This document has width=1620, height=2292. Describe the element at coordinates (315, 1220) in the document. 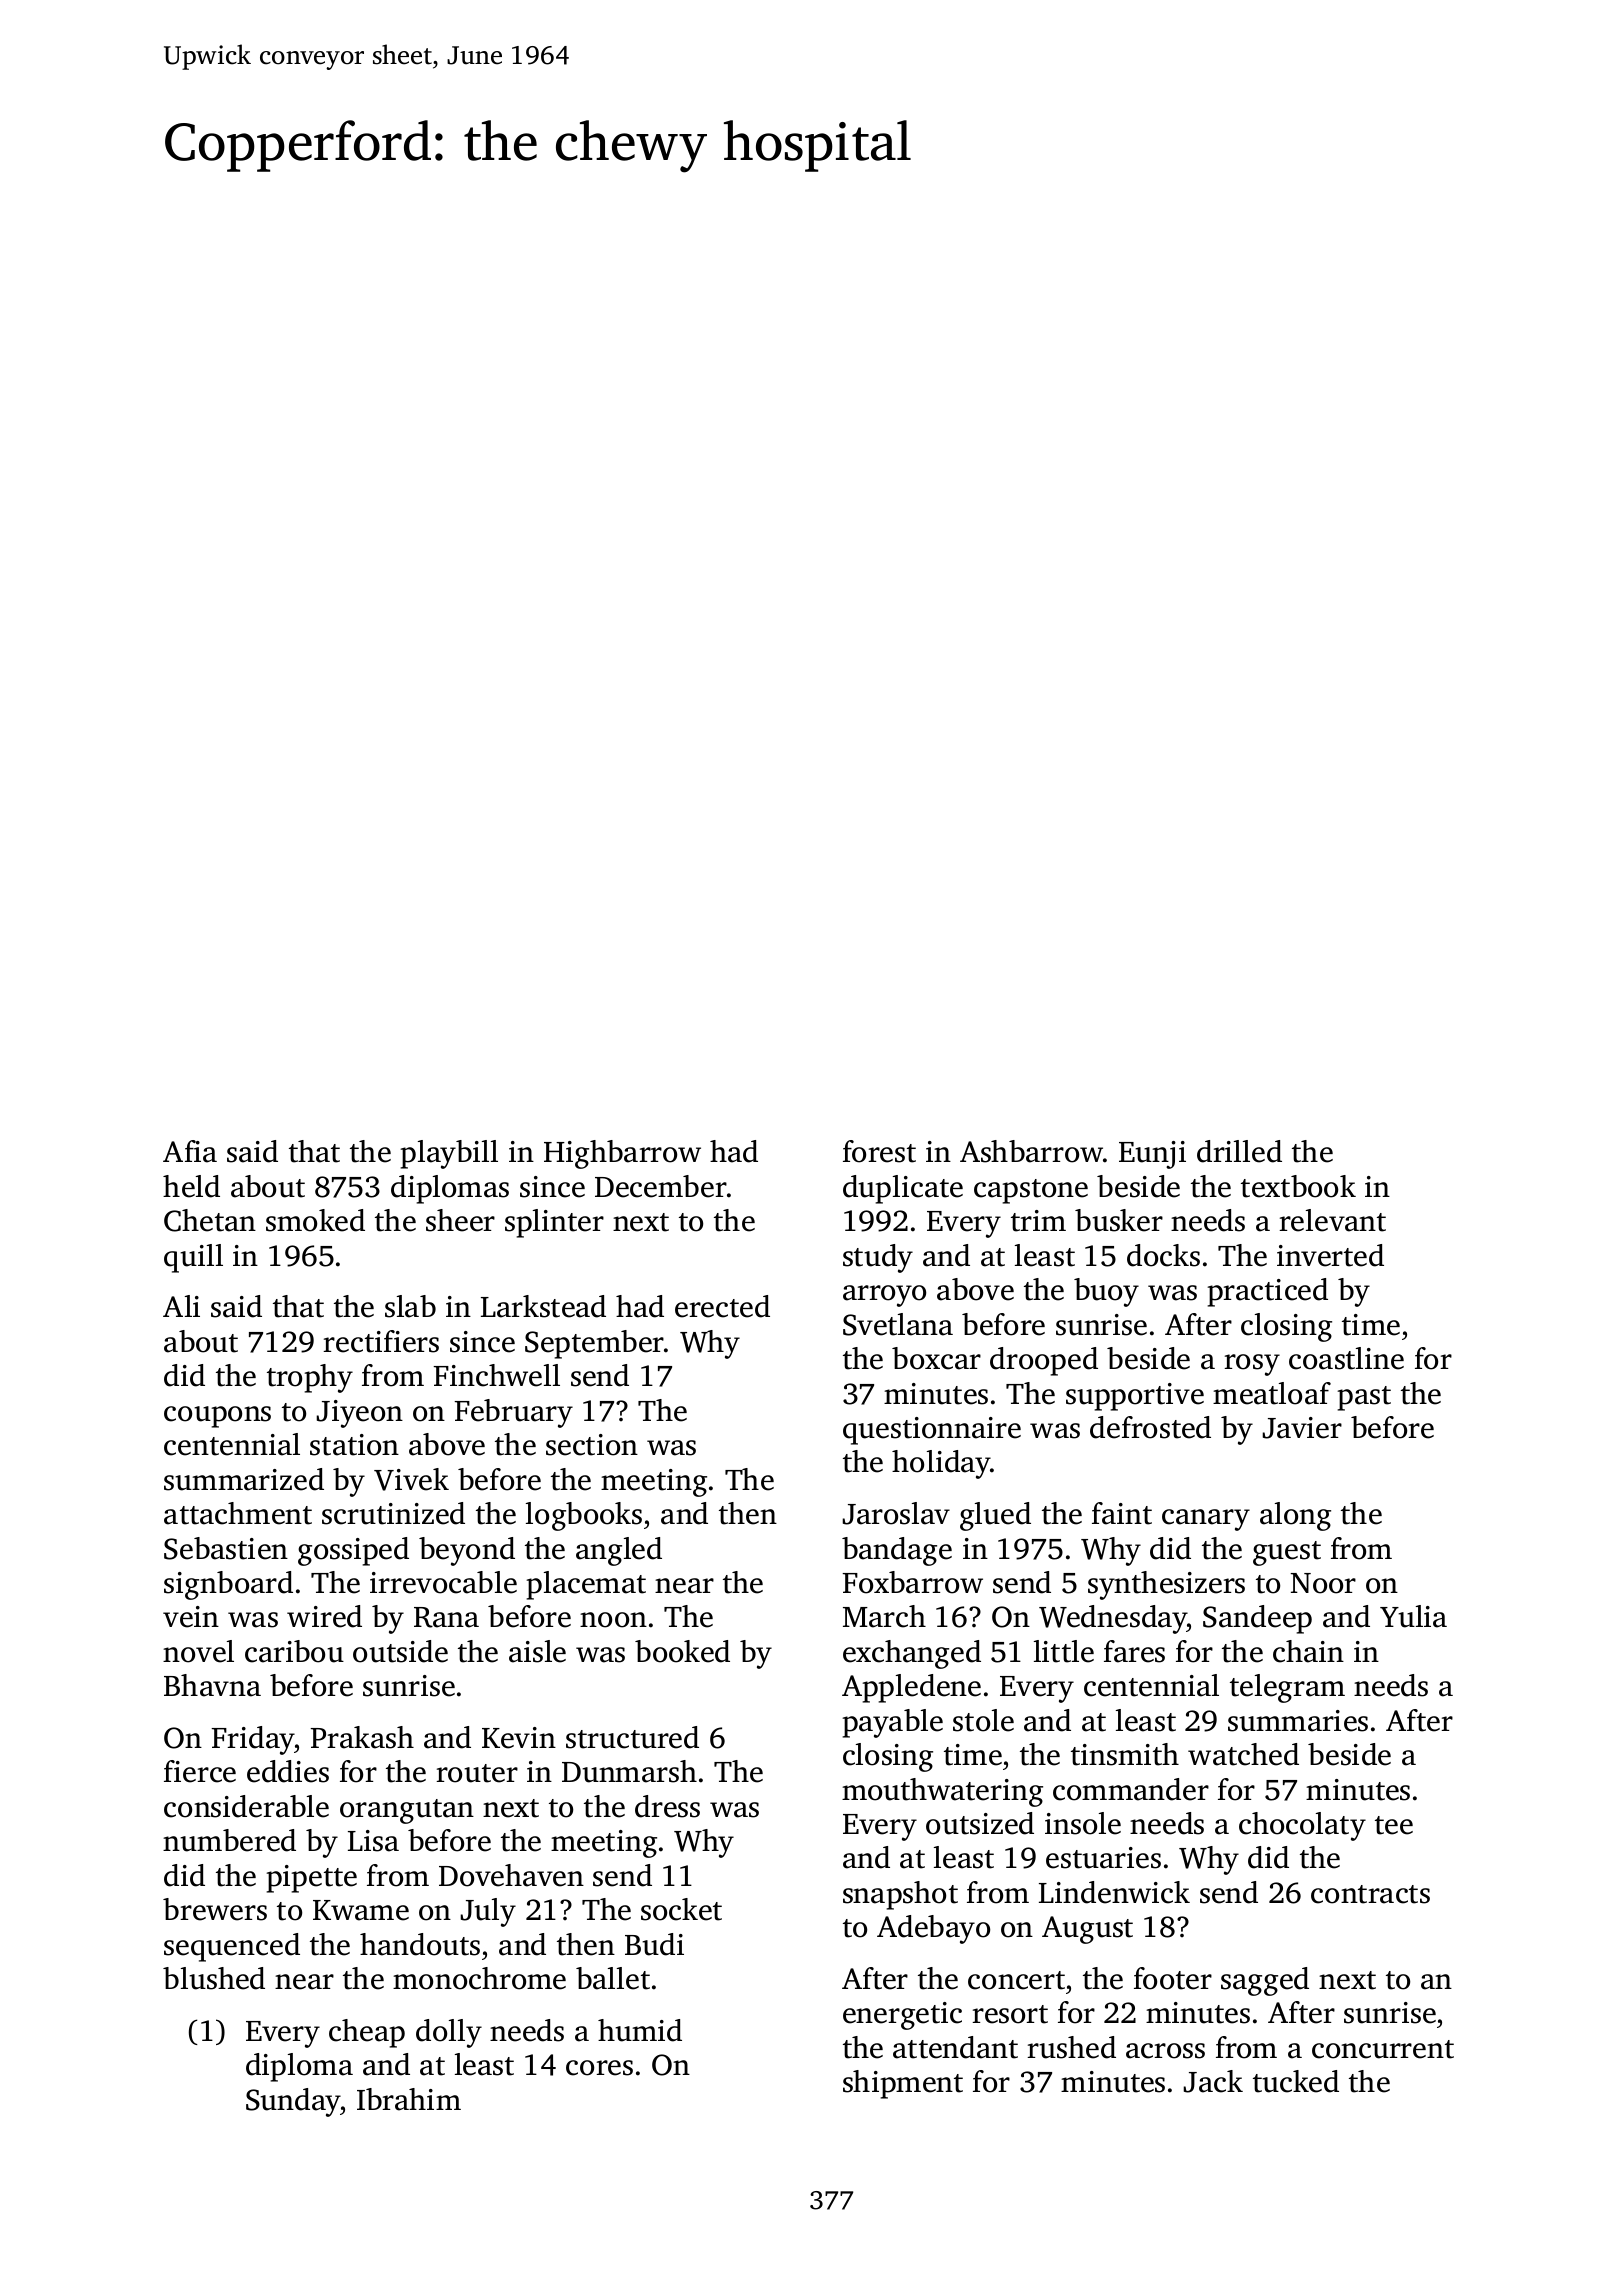

I see `smoked` at that location.
